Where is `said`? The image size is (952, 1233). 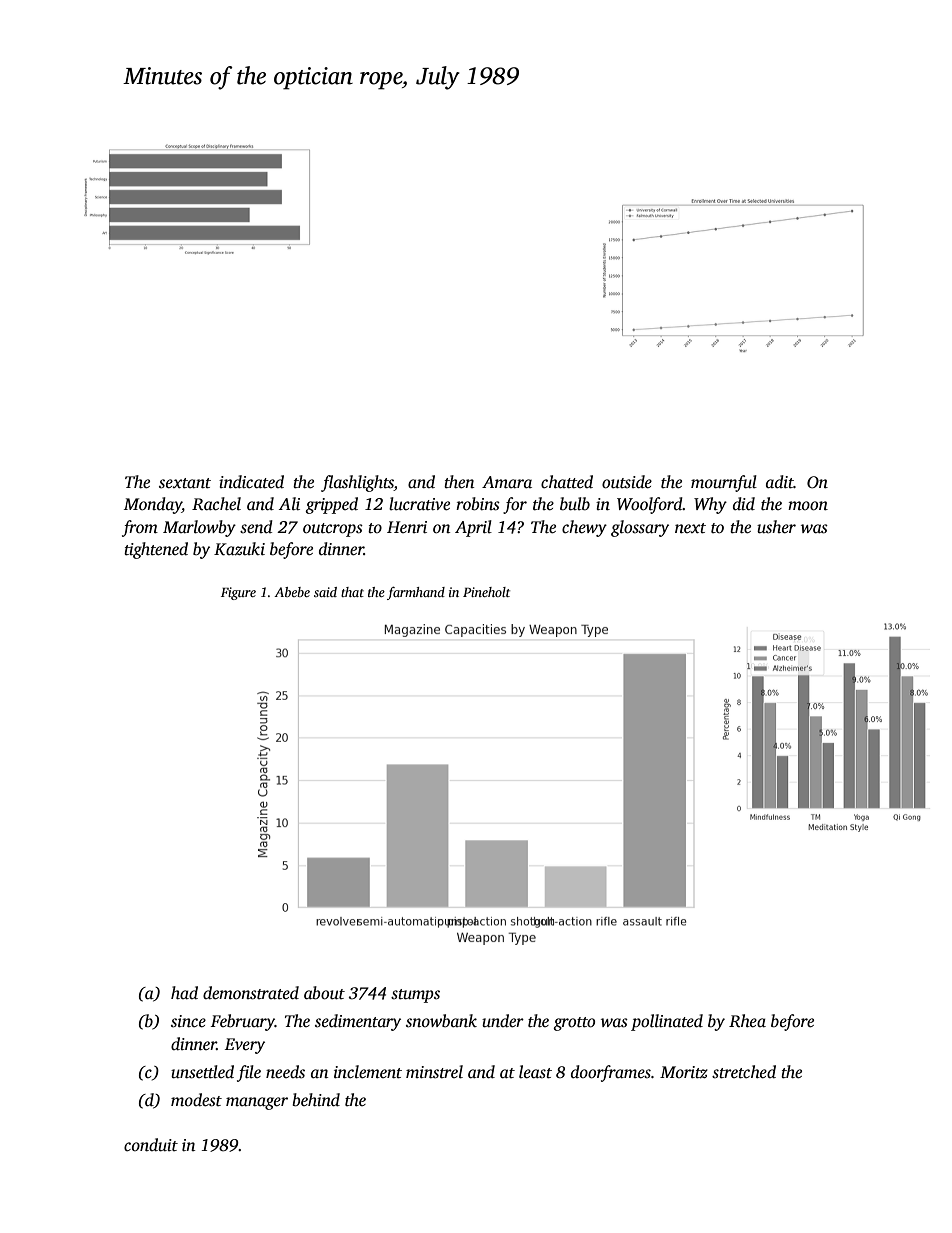
said is located at coordinates (325, 592).
